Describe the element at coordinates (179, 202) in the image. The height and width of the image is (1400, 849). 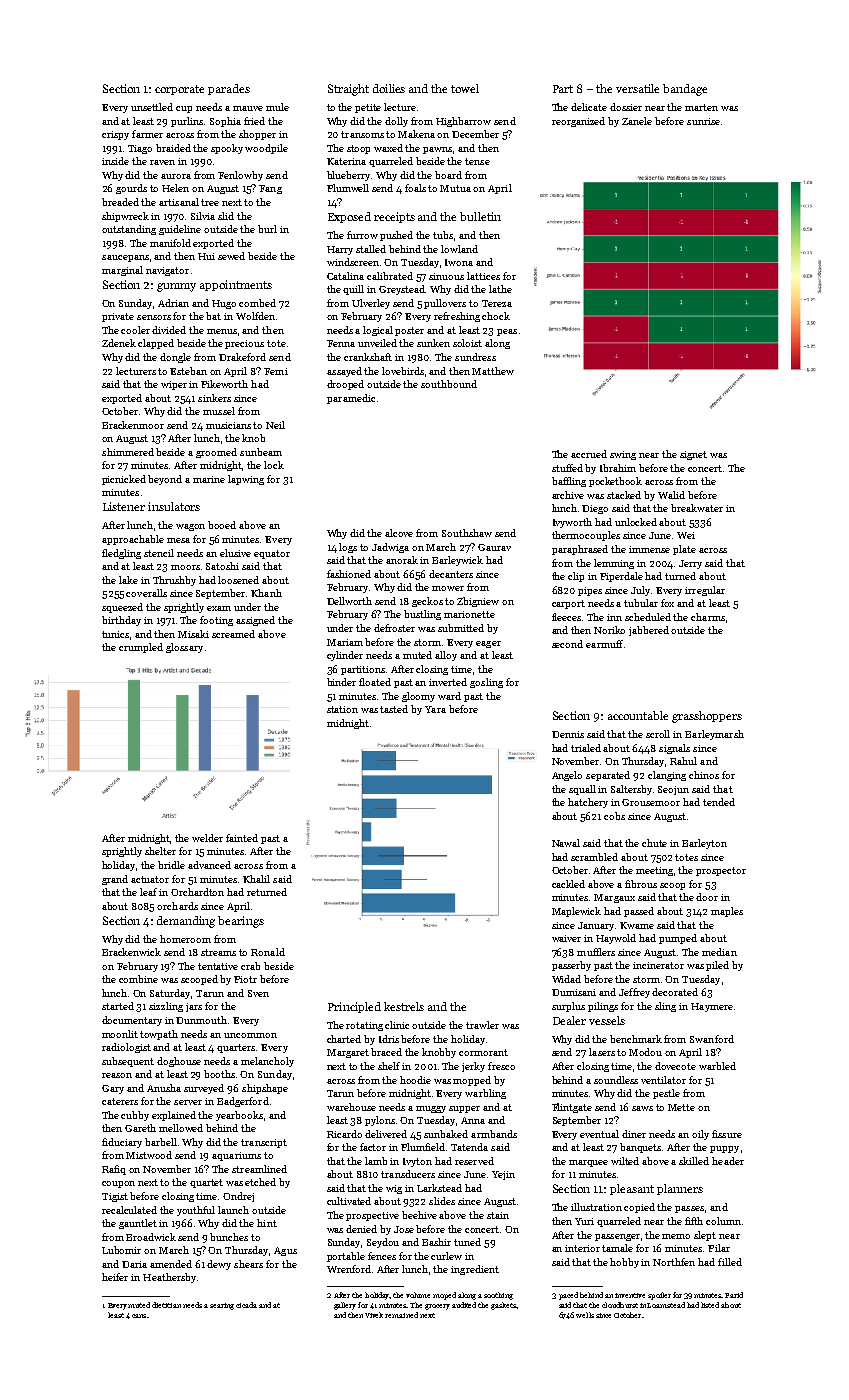
I see `artisanal` at that location.
